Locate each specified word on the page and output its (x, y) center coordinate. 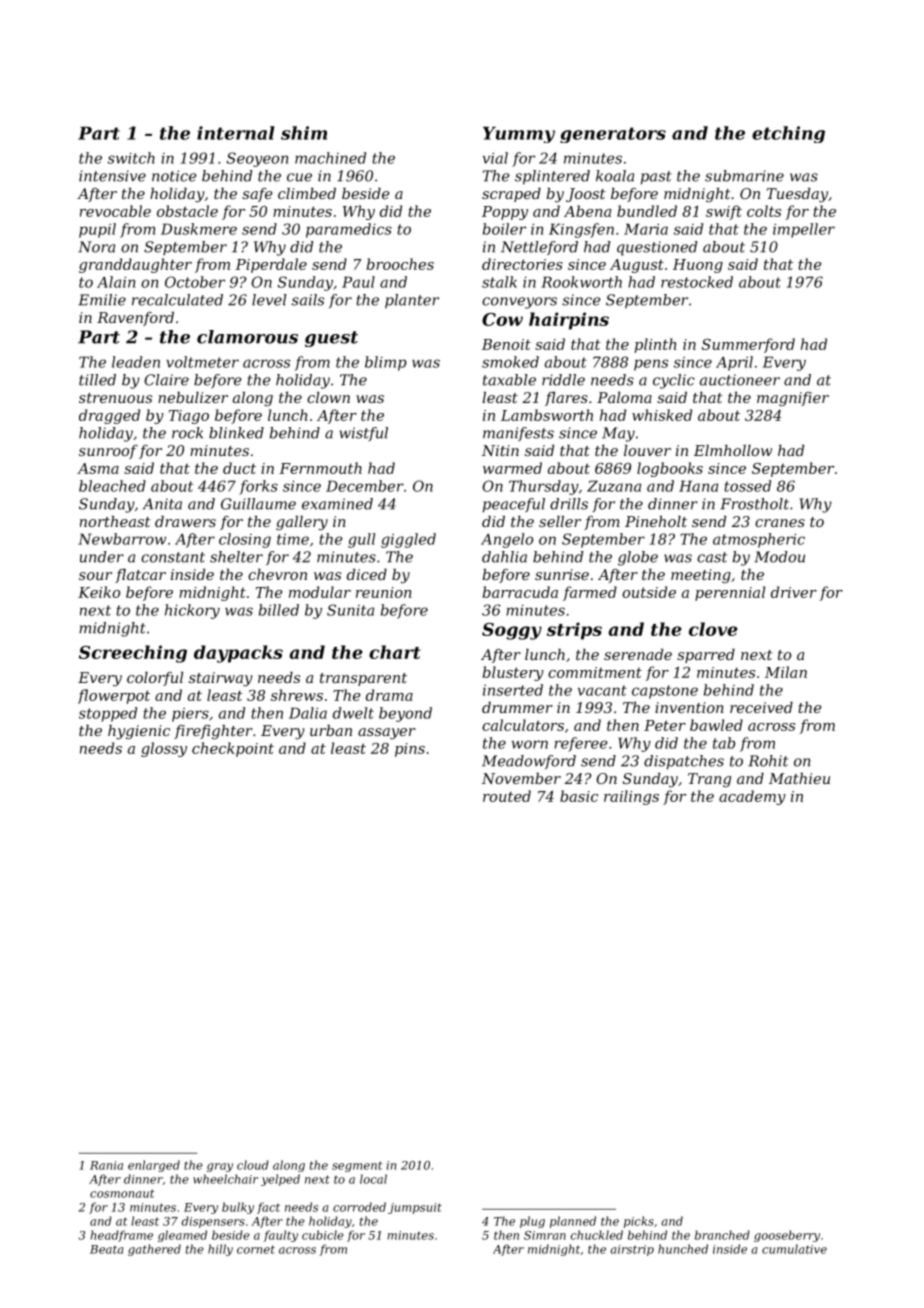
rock (187, 433)
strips (574, 631)
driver (794, 592)
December (365, 486)
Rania (106, 1165)
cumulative (794, 1249)
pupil (97, 230)
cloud (253, 1165)
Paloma (624, 397)
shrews (297, 695)
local (373, 1179)
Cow (502, 319)
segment (357, 1166)
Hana (698, 486)
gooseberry (787, 1236)
